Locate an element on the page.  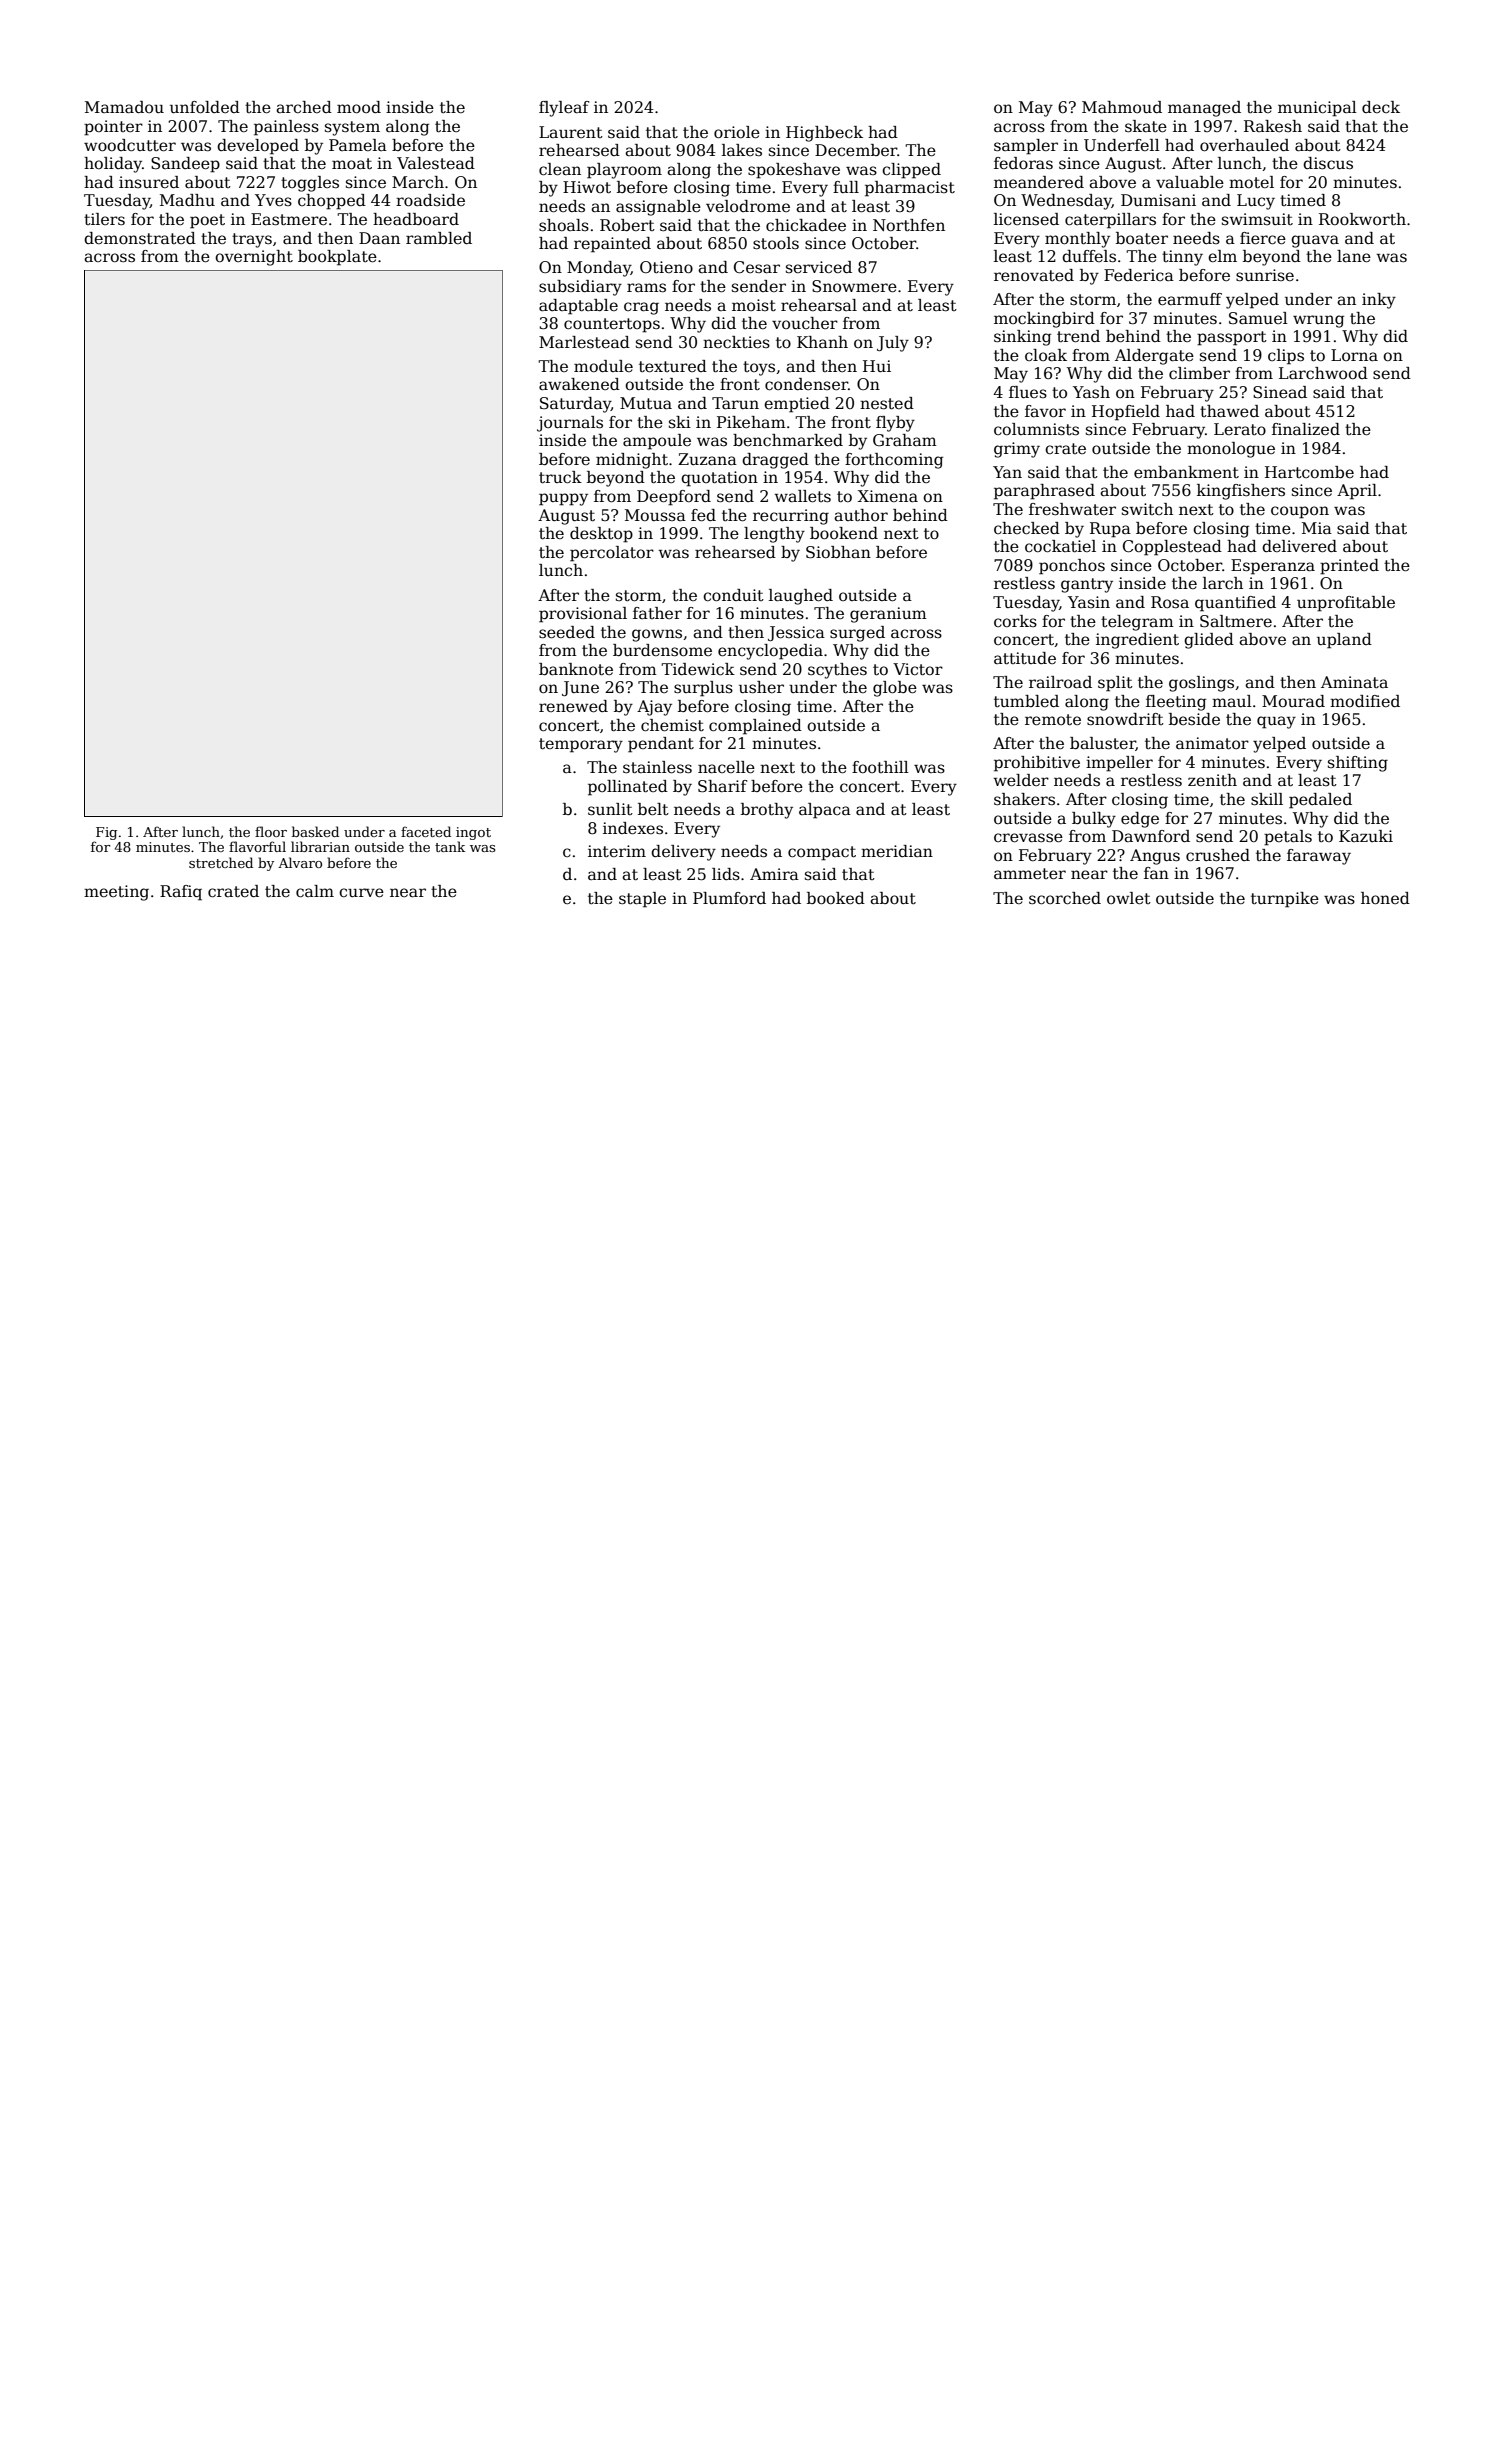
woodcutter is located at coordinates (130, 145).
